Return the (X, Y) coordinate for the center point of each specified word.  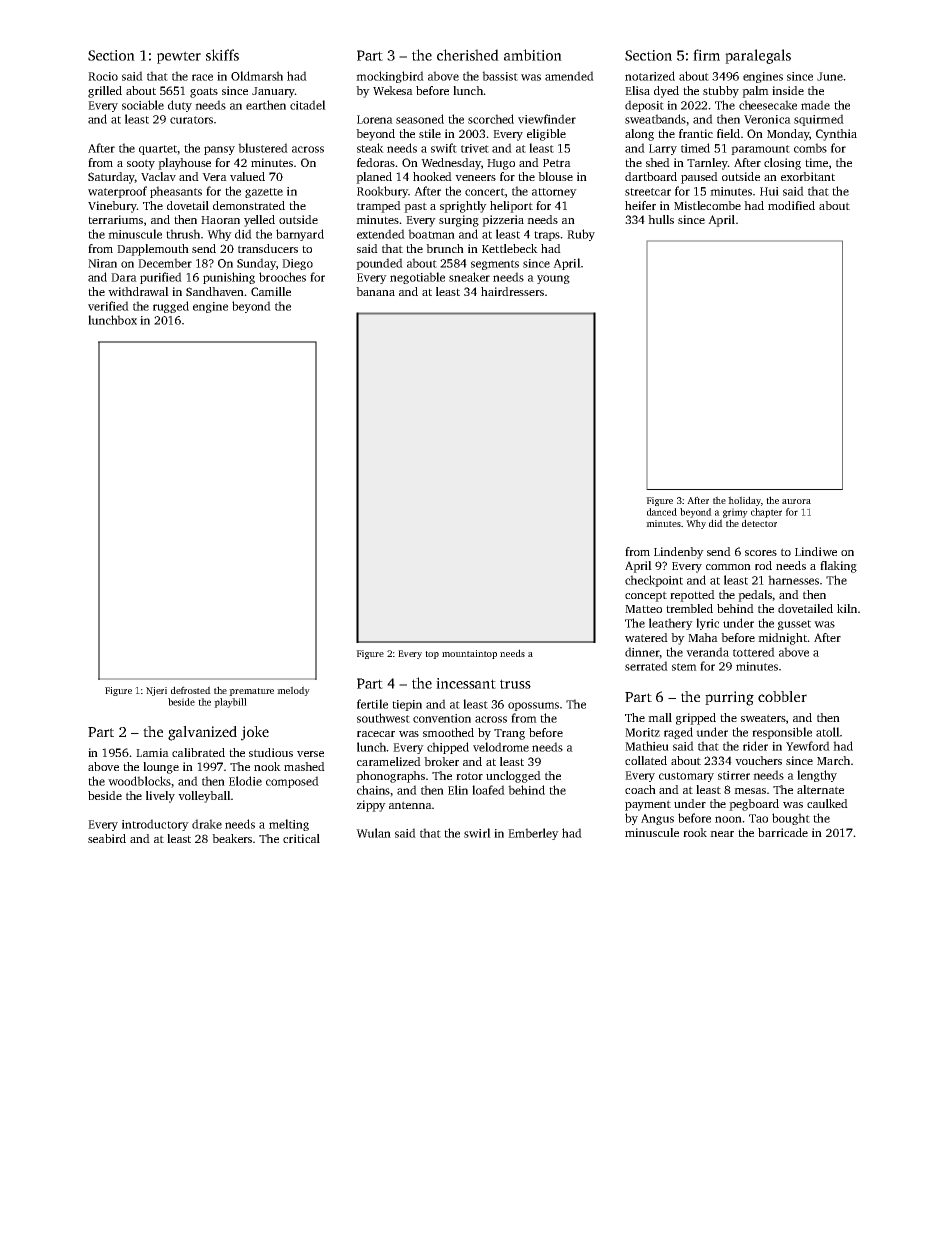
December (165, 263)
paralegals (758, 56)
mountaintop (469, 654)
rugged (171, 307)
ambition (533, 55)
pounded (379, 264)
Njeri (156, 691)
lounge (161, 768)
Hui (769, 191)
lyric (707, 624)
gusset (794, 625)
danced (662, 512)
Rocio (103, 76)
